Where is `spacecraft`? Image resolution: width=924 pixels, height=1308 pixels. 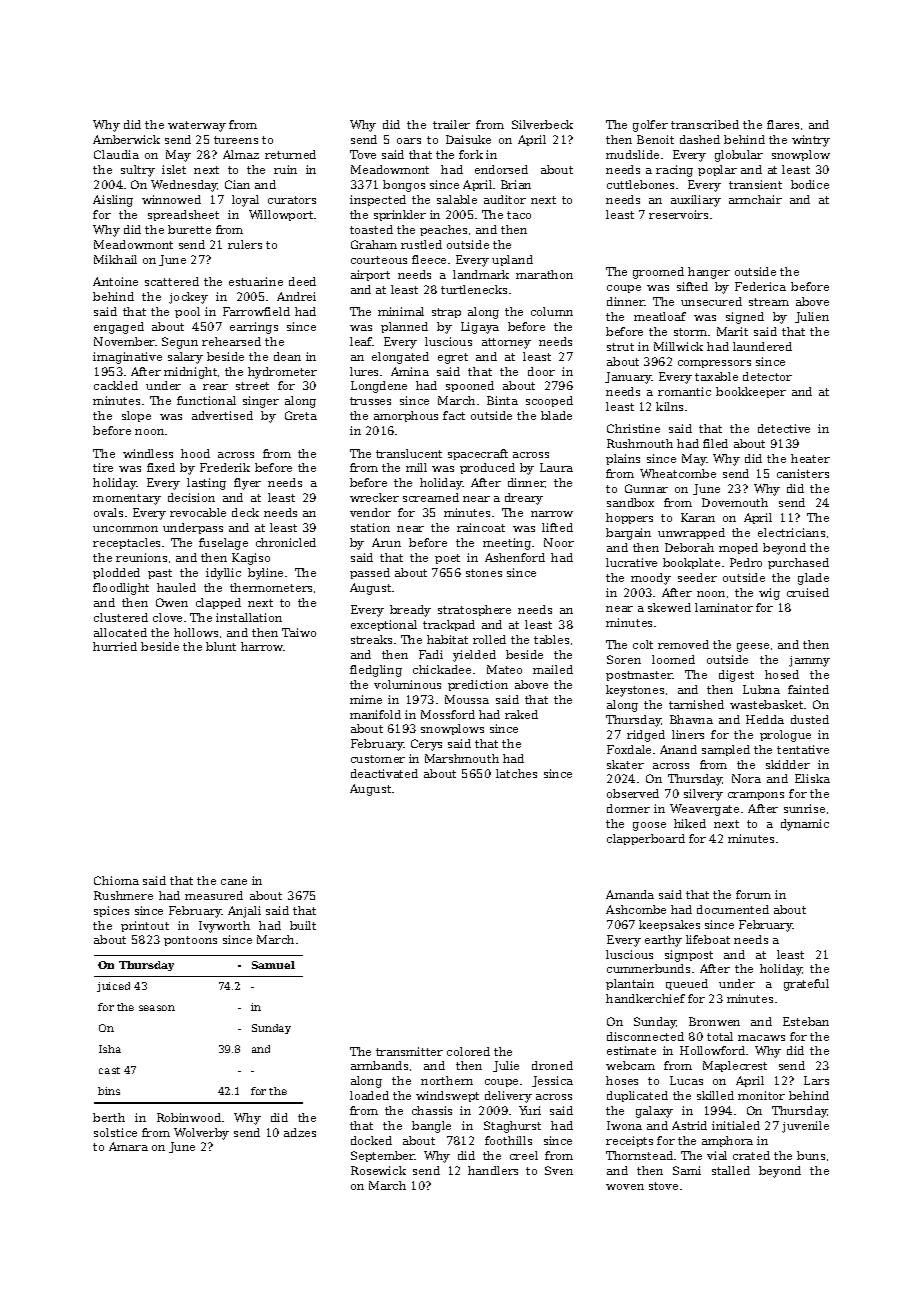 spacecraft is located at coordinates (478, 454).
